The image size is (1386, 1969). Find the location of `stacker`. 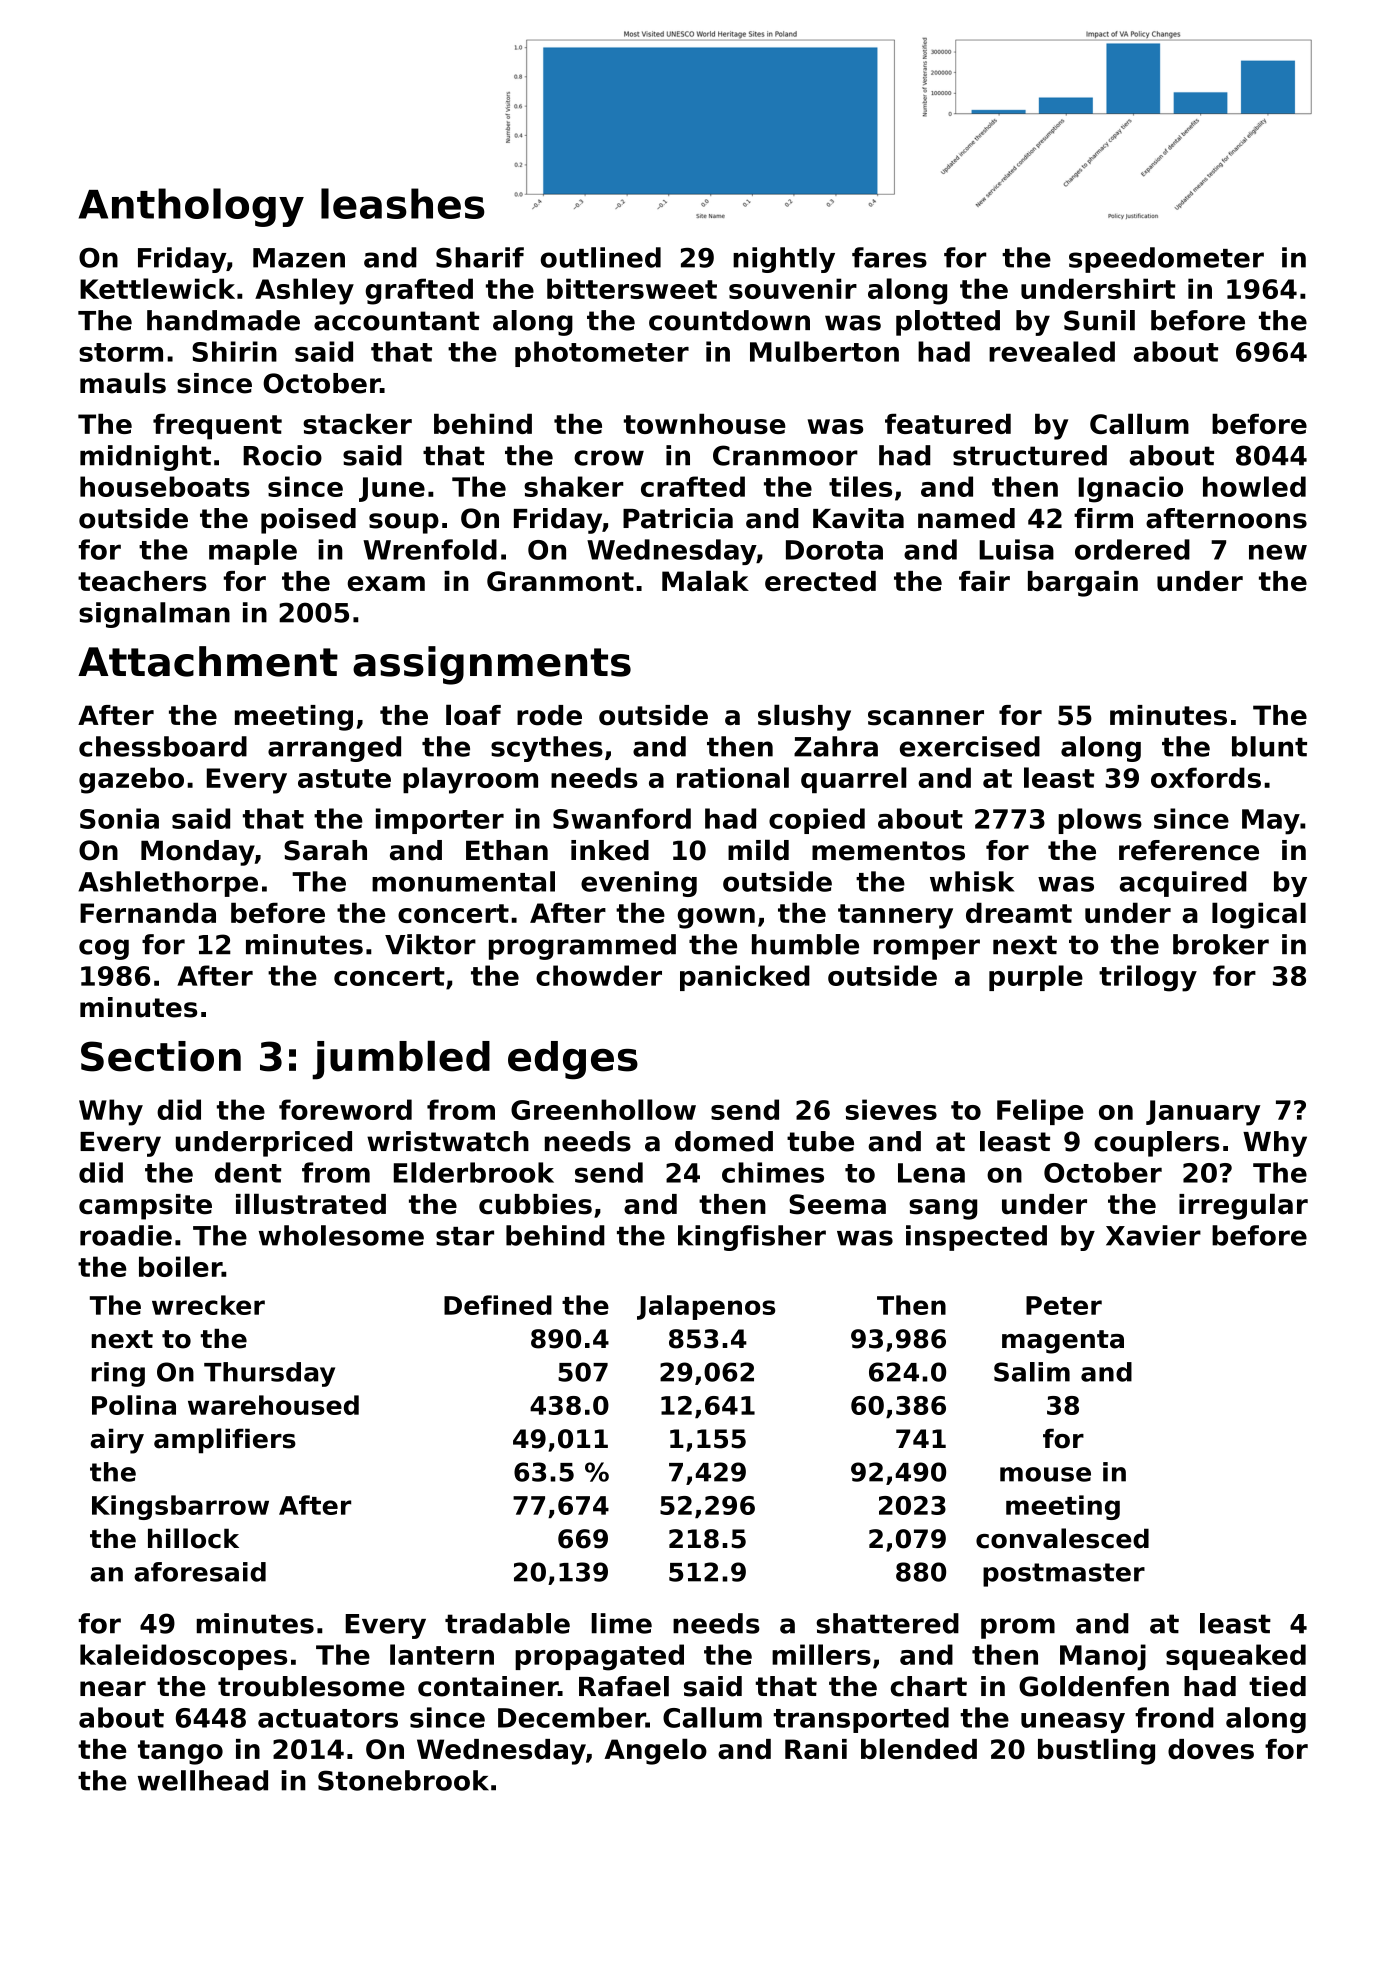

stacker is located at coordinates (357, 424).
